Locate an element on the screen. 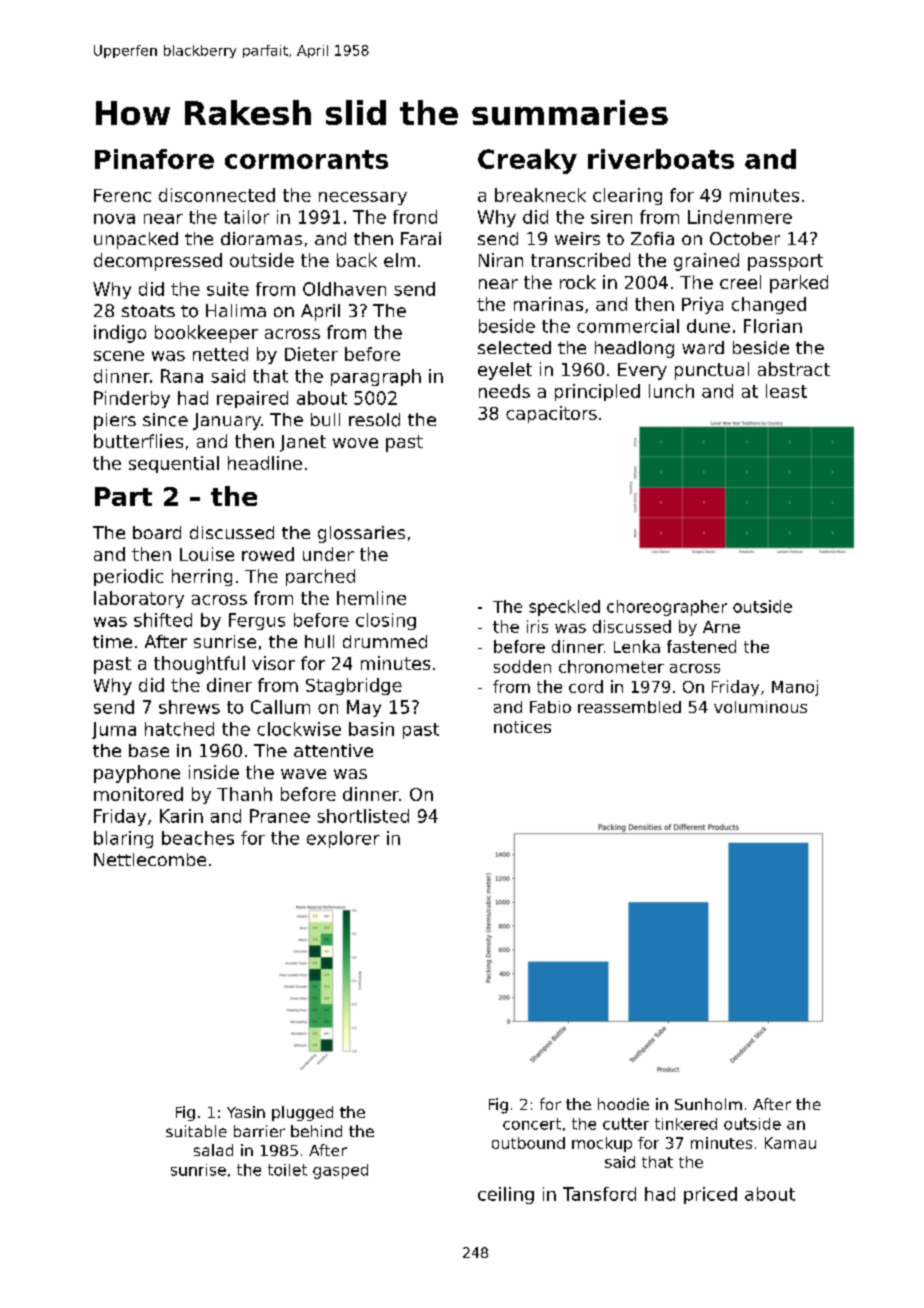 This screenshot has width=924, height=1308. stoats is located at coordinates (148, 311).
